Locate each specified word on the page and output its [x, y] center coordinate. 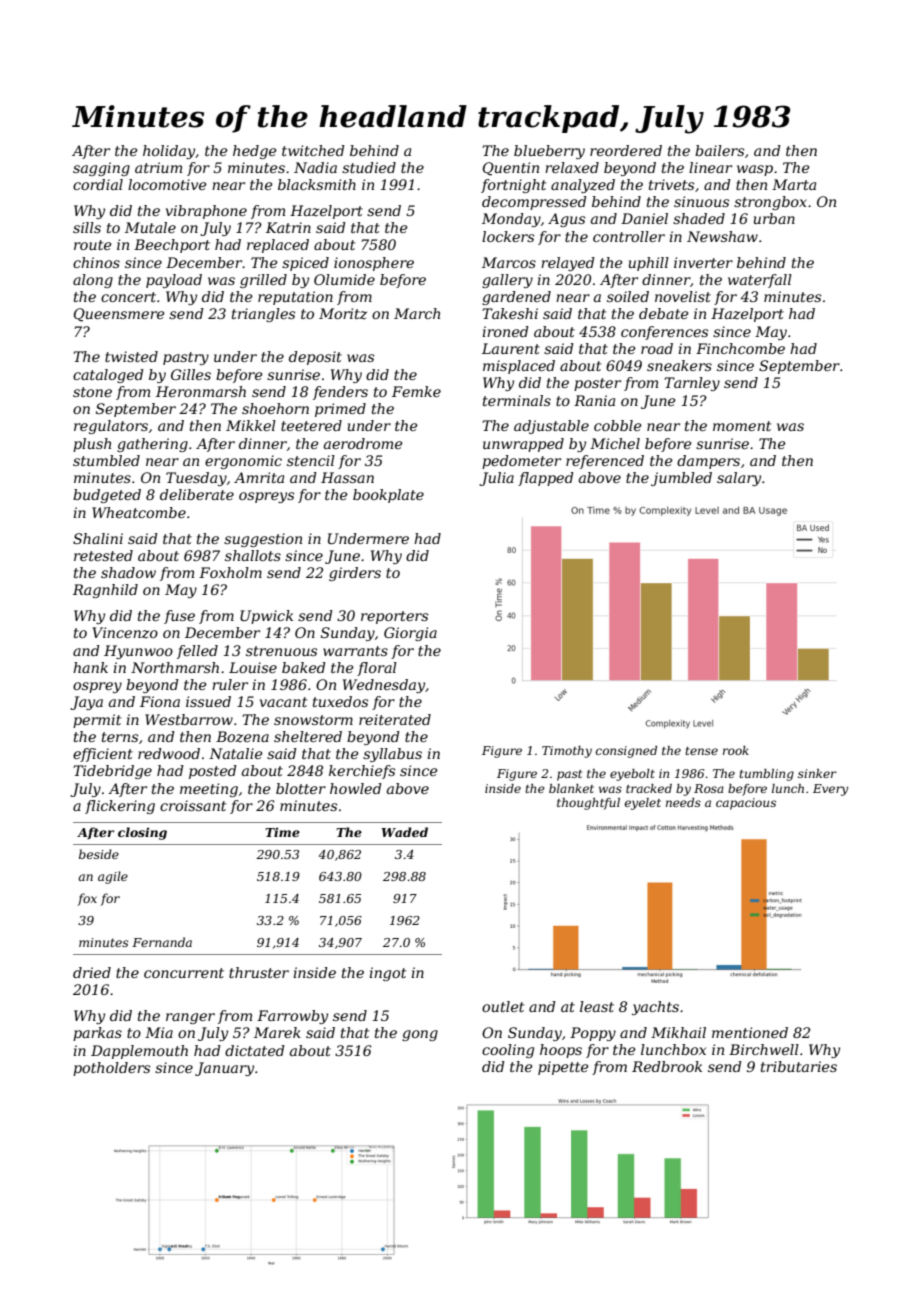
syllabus [392, 755]
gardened [516, 298]
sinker [817, 773]
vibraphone [206, 212]
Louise [253, 667]
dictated [255, 1050]
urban [774, 218]
